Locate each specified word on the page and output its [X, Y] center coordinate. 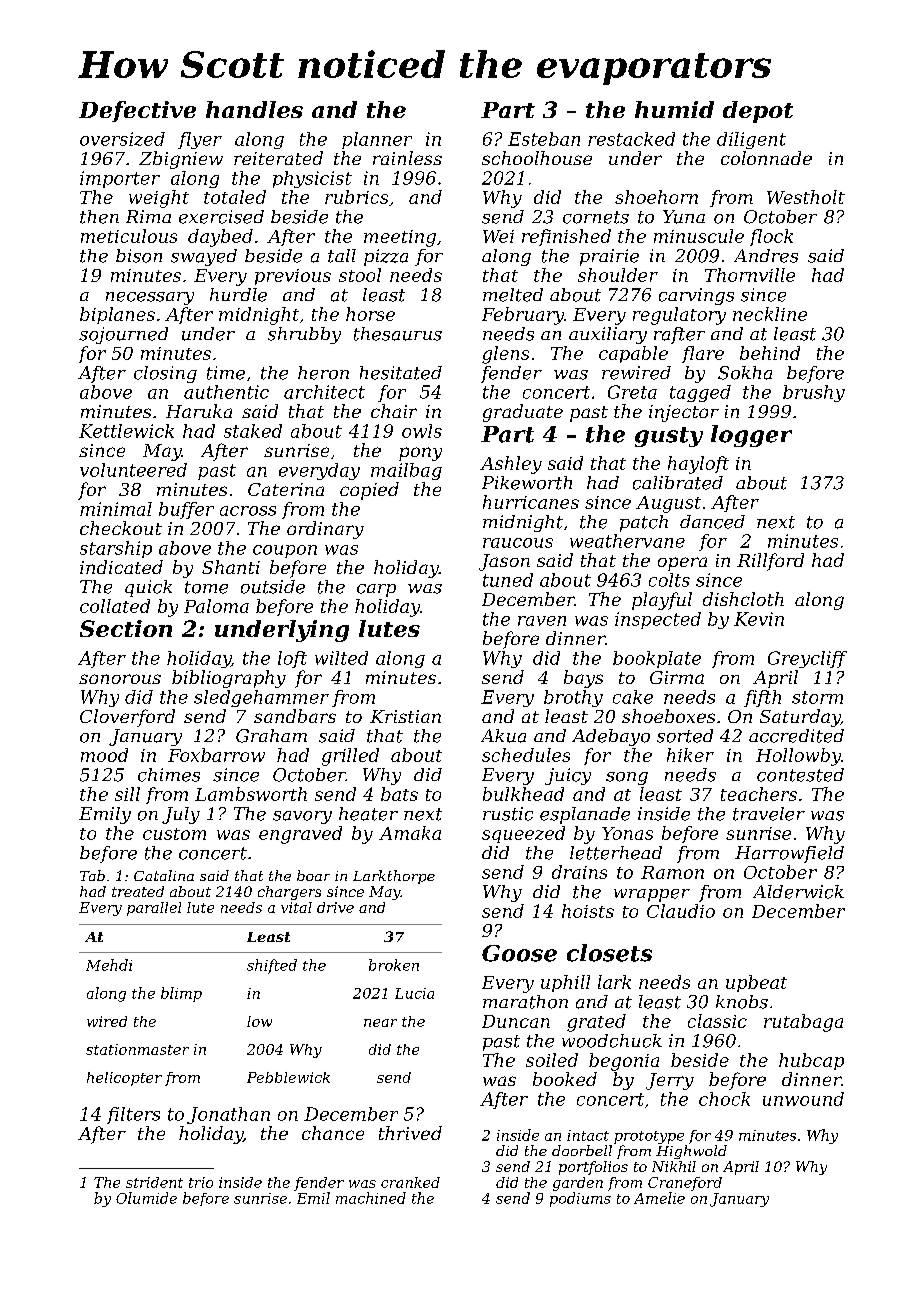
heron [323, 373]
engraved [300, 835]
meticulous [129, 236]
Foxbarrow [216, 755]
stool [360, 275]
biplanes [117, 315]
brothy [573, 698]
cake [633, 697]
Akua [503, 736]
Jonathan [228, 1115]
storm [817, 697]
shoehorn [656, 197]
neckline [770, 314]
